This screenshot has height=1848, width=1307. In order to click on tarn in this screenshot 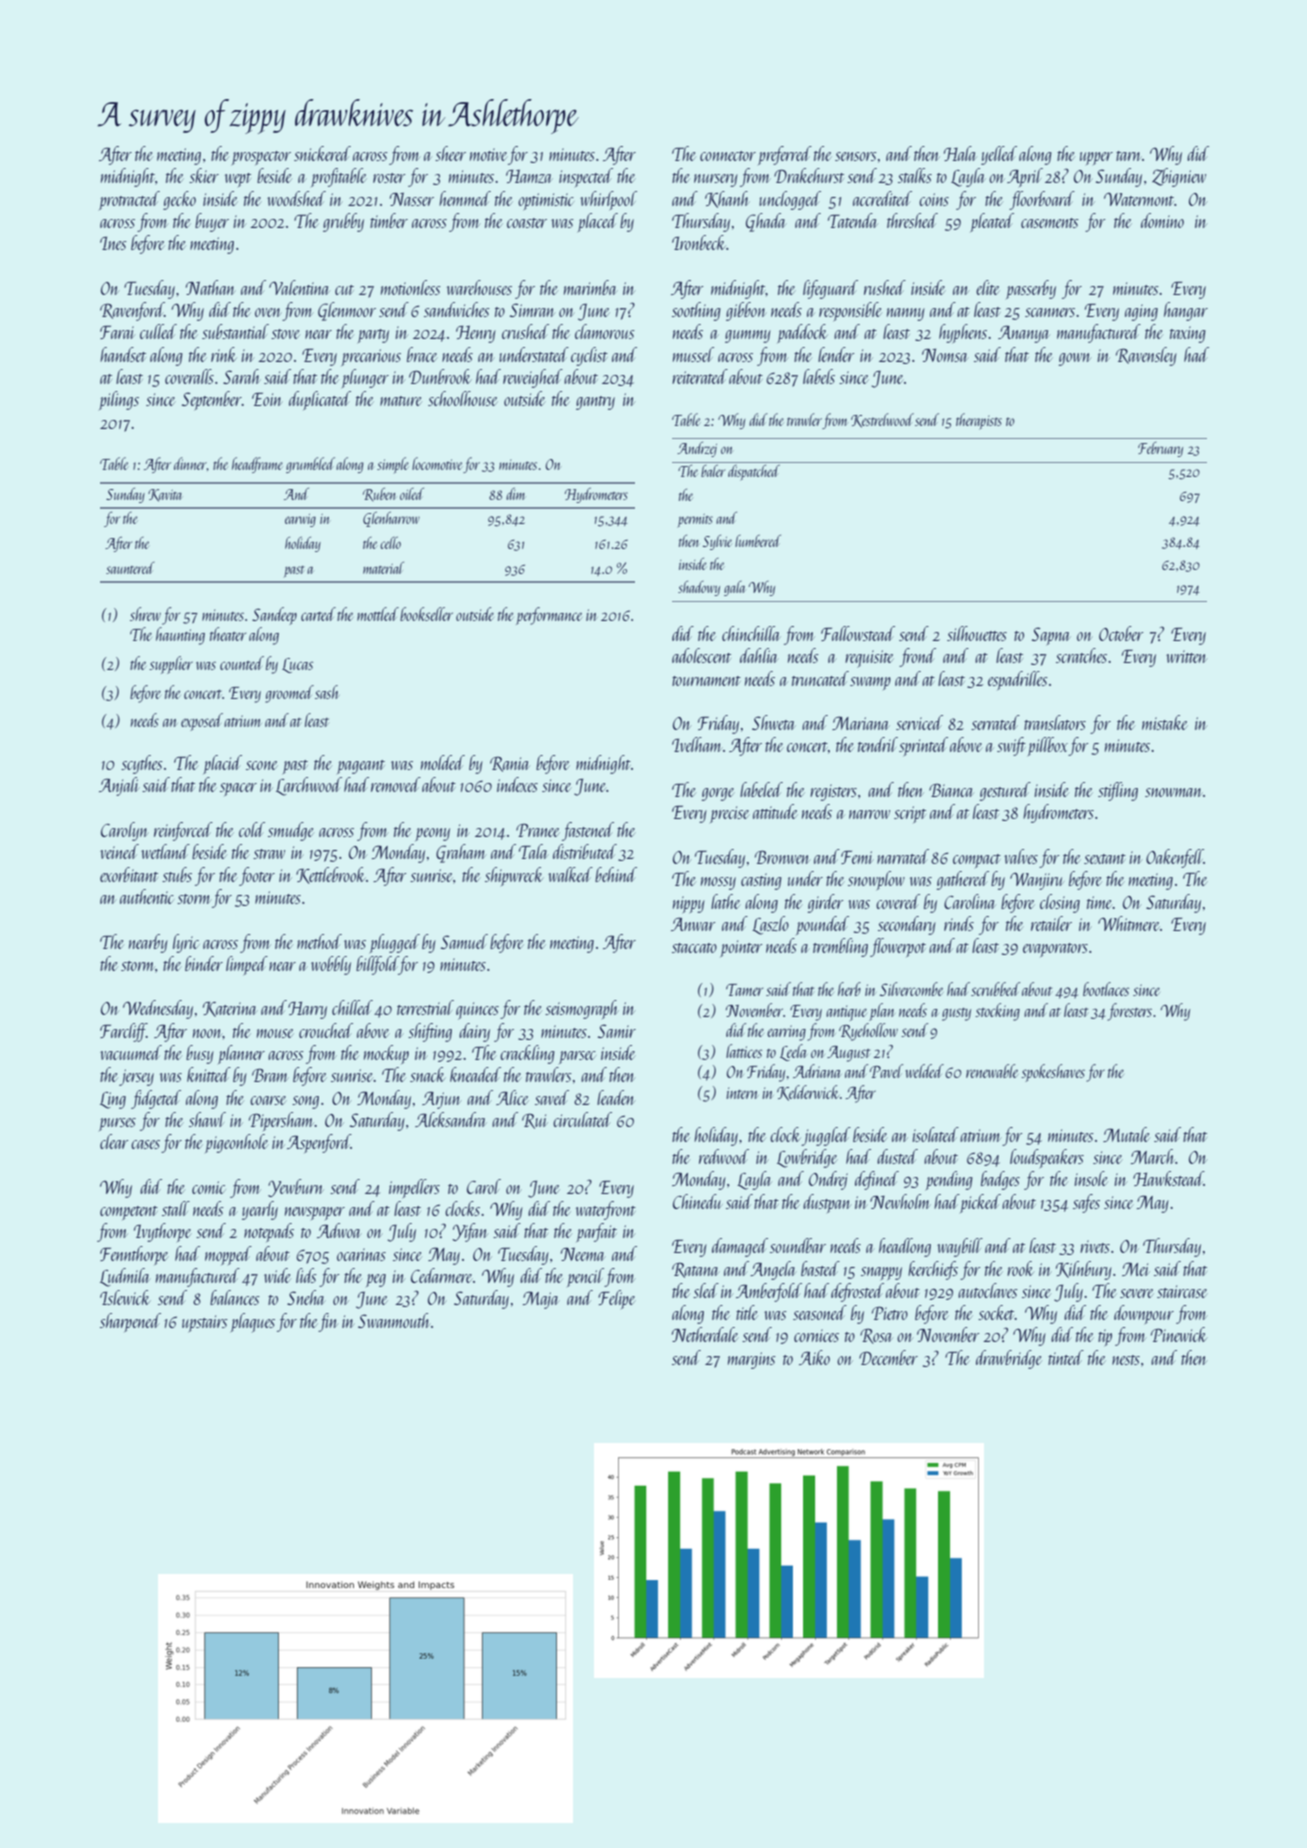, I will do `click(1128, 156)`.
